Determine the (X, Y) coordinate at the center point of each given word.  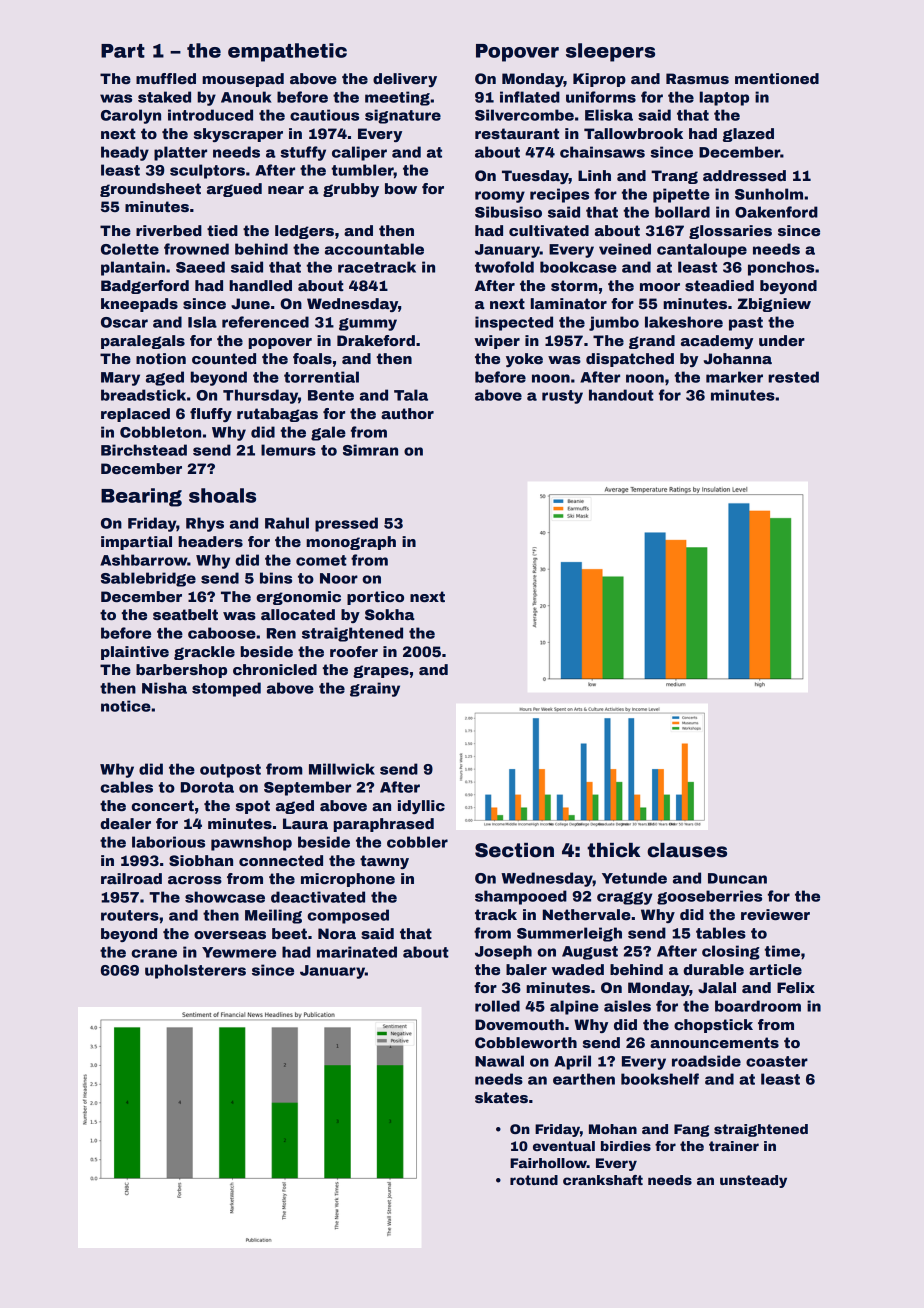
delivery (405, 80)
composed (348, 916)
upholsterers (195, 971)
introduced (210, 115)
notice (126, 706)
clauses (687, 850)
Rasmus (697, 78)
